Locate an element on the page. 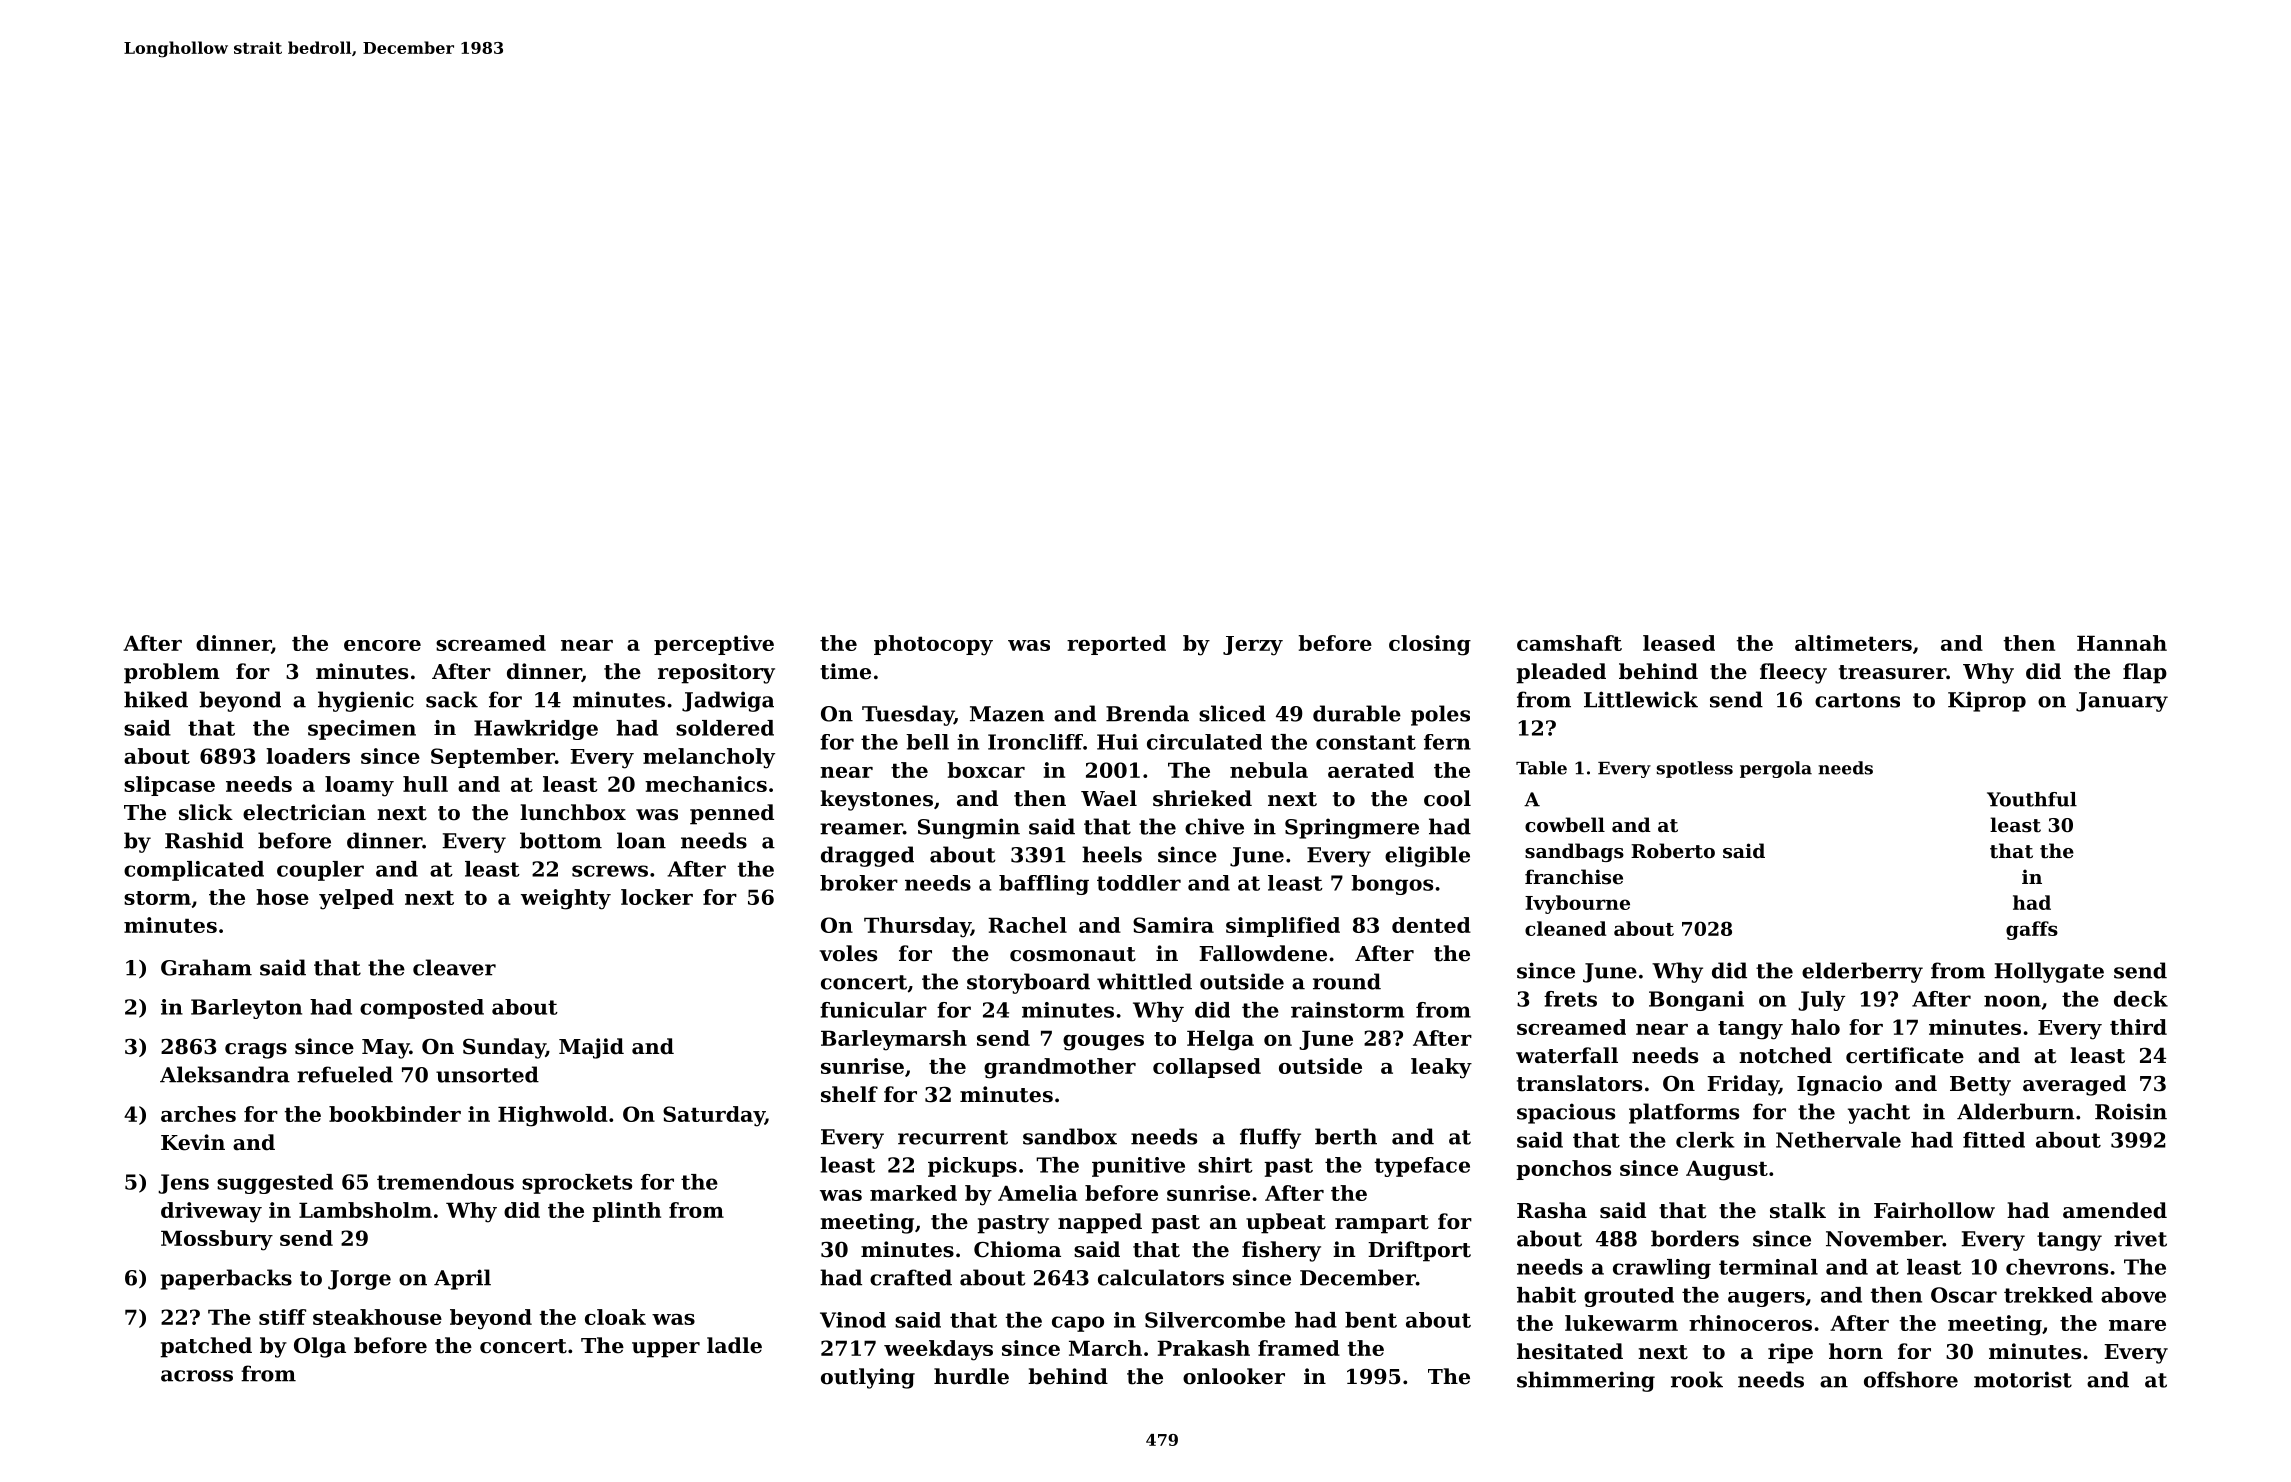  upbeat is located at coordinates (1286, 1223).
